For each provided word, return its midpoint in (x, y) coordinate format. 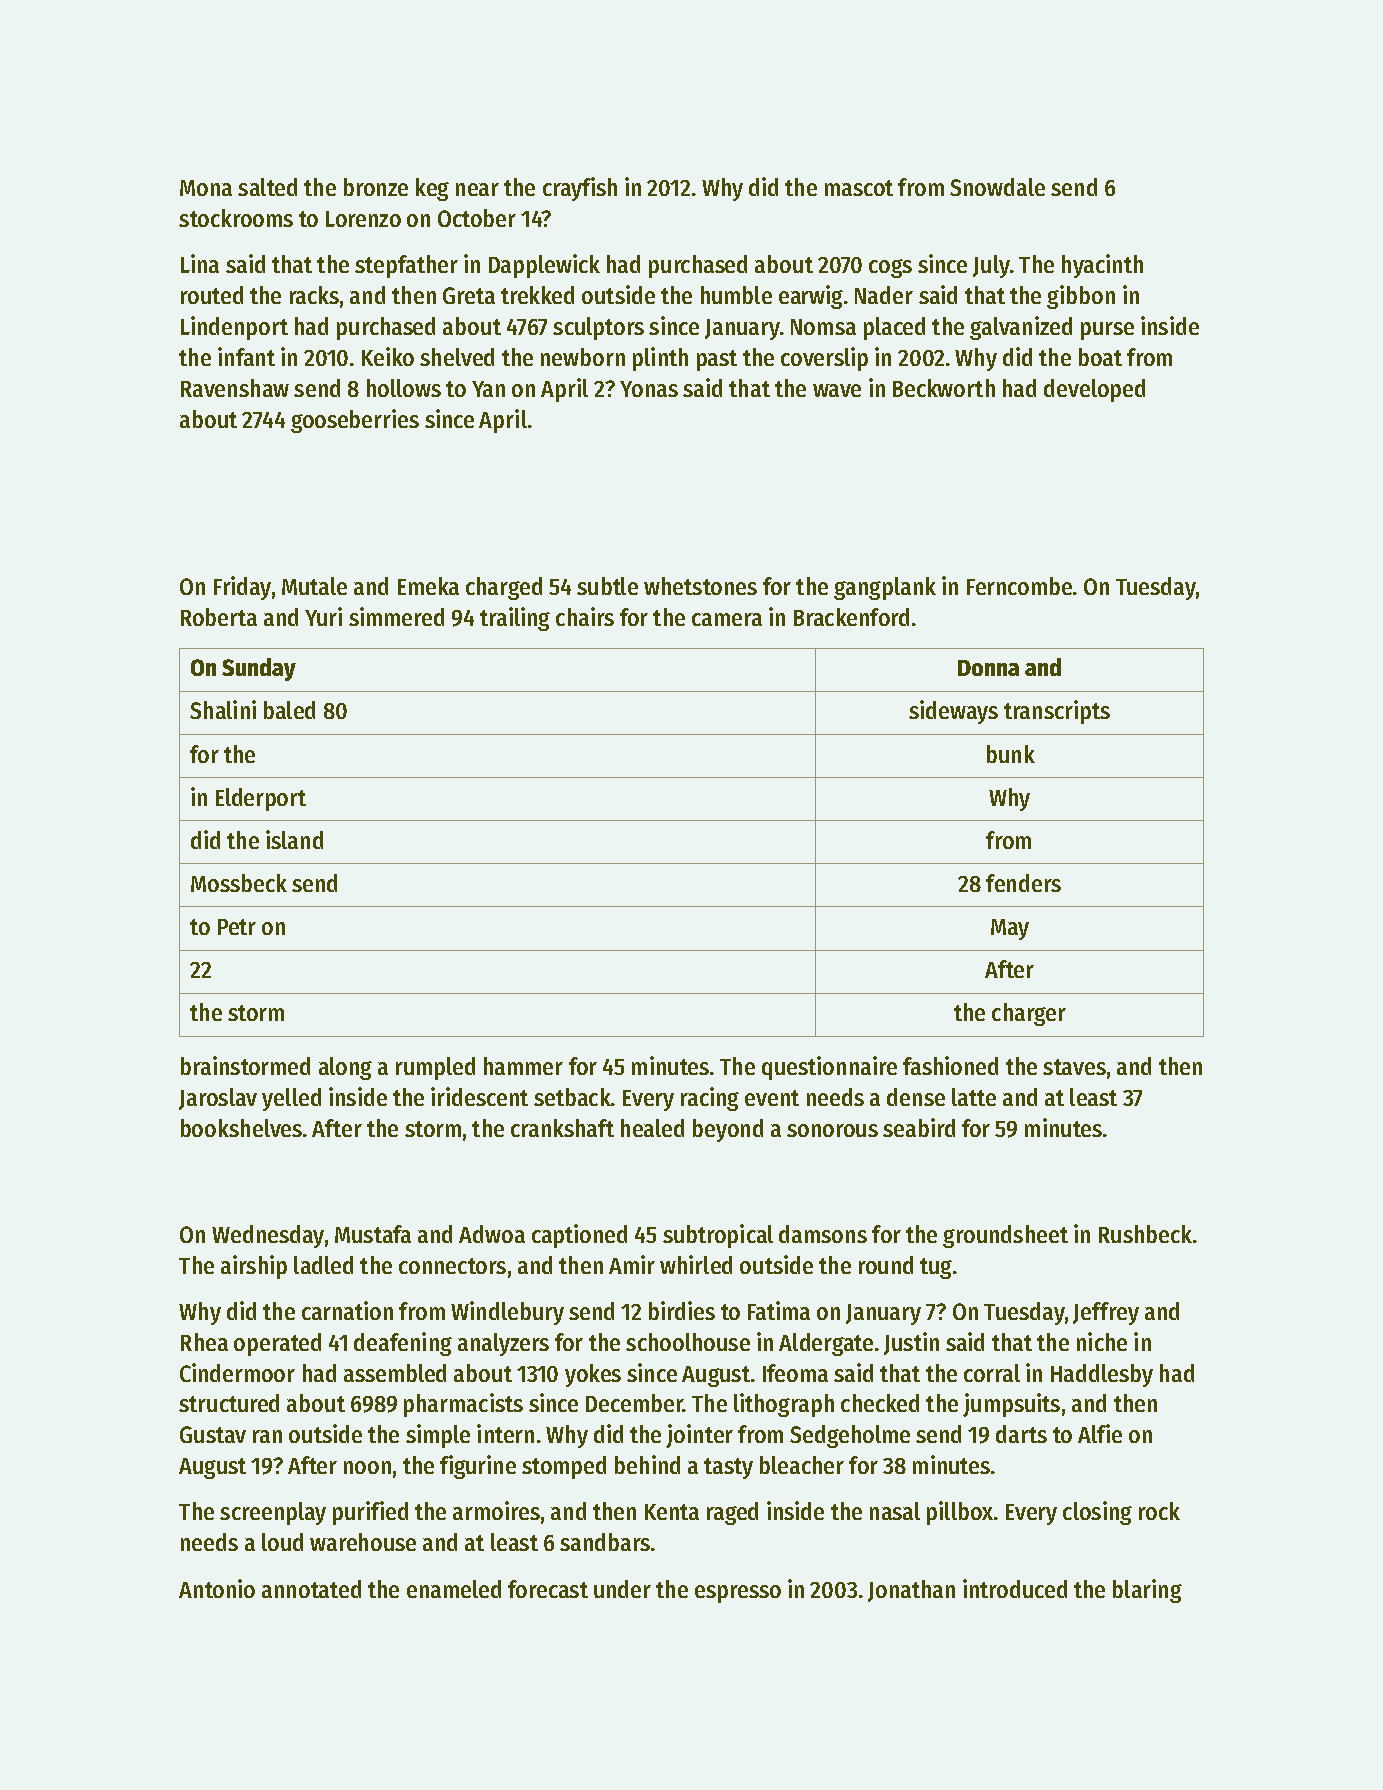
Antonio (217, 1588)
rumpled (435, 1068)
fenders (1023, 883)
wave (837, 390)
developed (1094, 390)
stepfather (406, 266)
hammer (523, 1066)
